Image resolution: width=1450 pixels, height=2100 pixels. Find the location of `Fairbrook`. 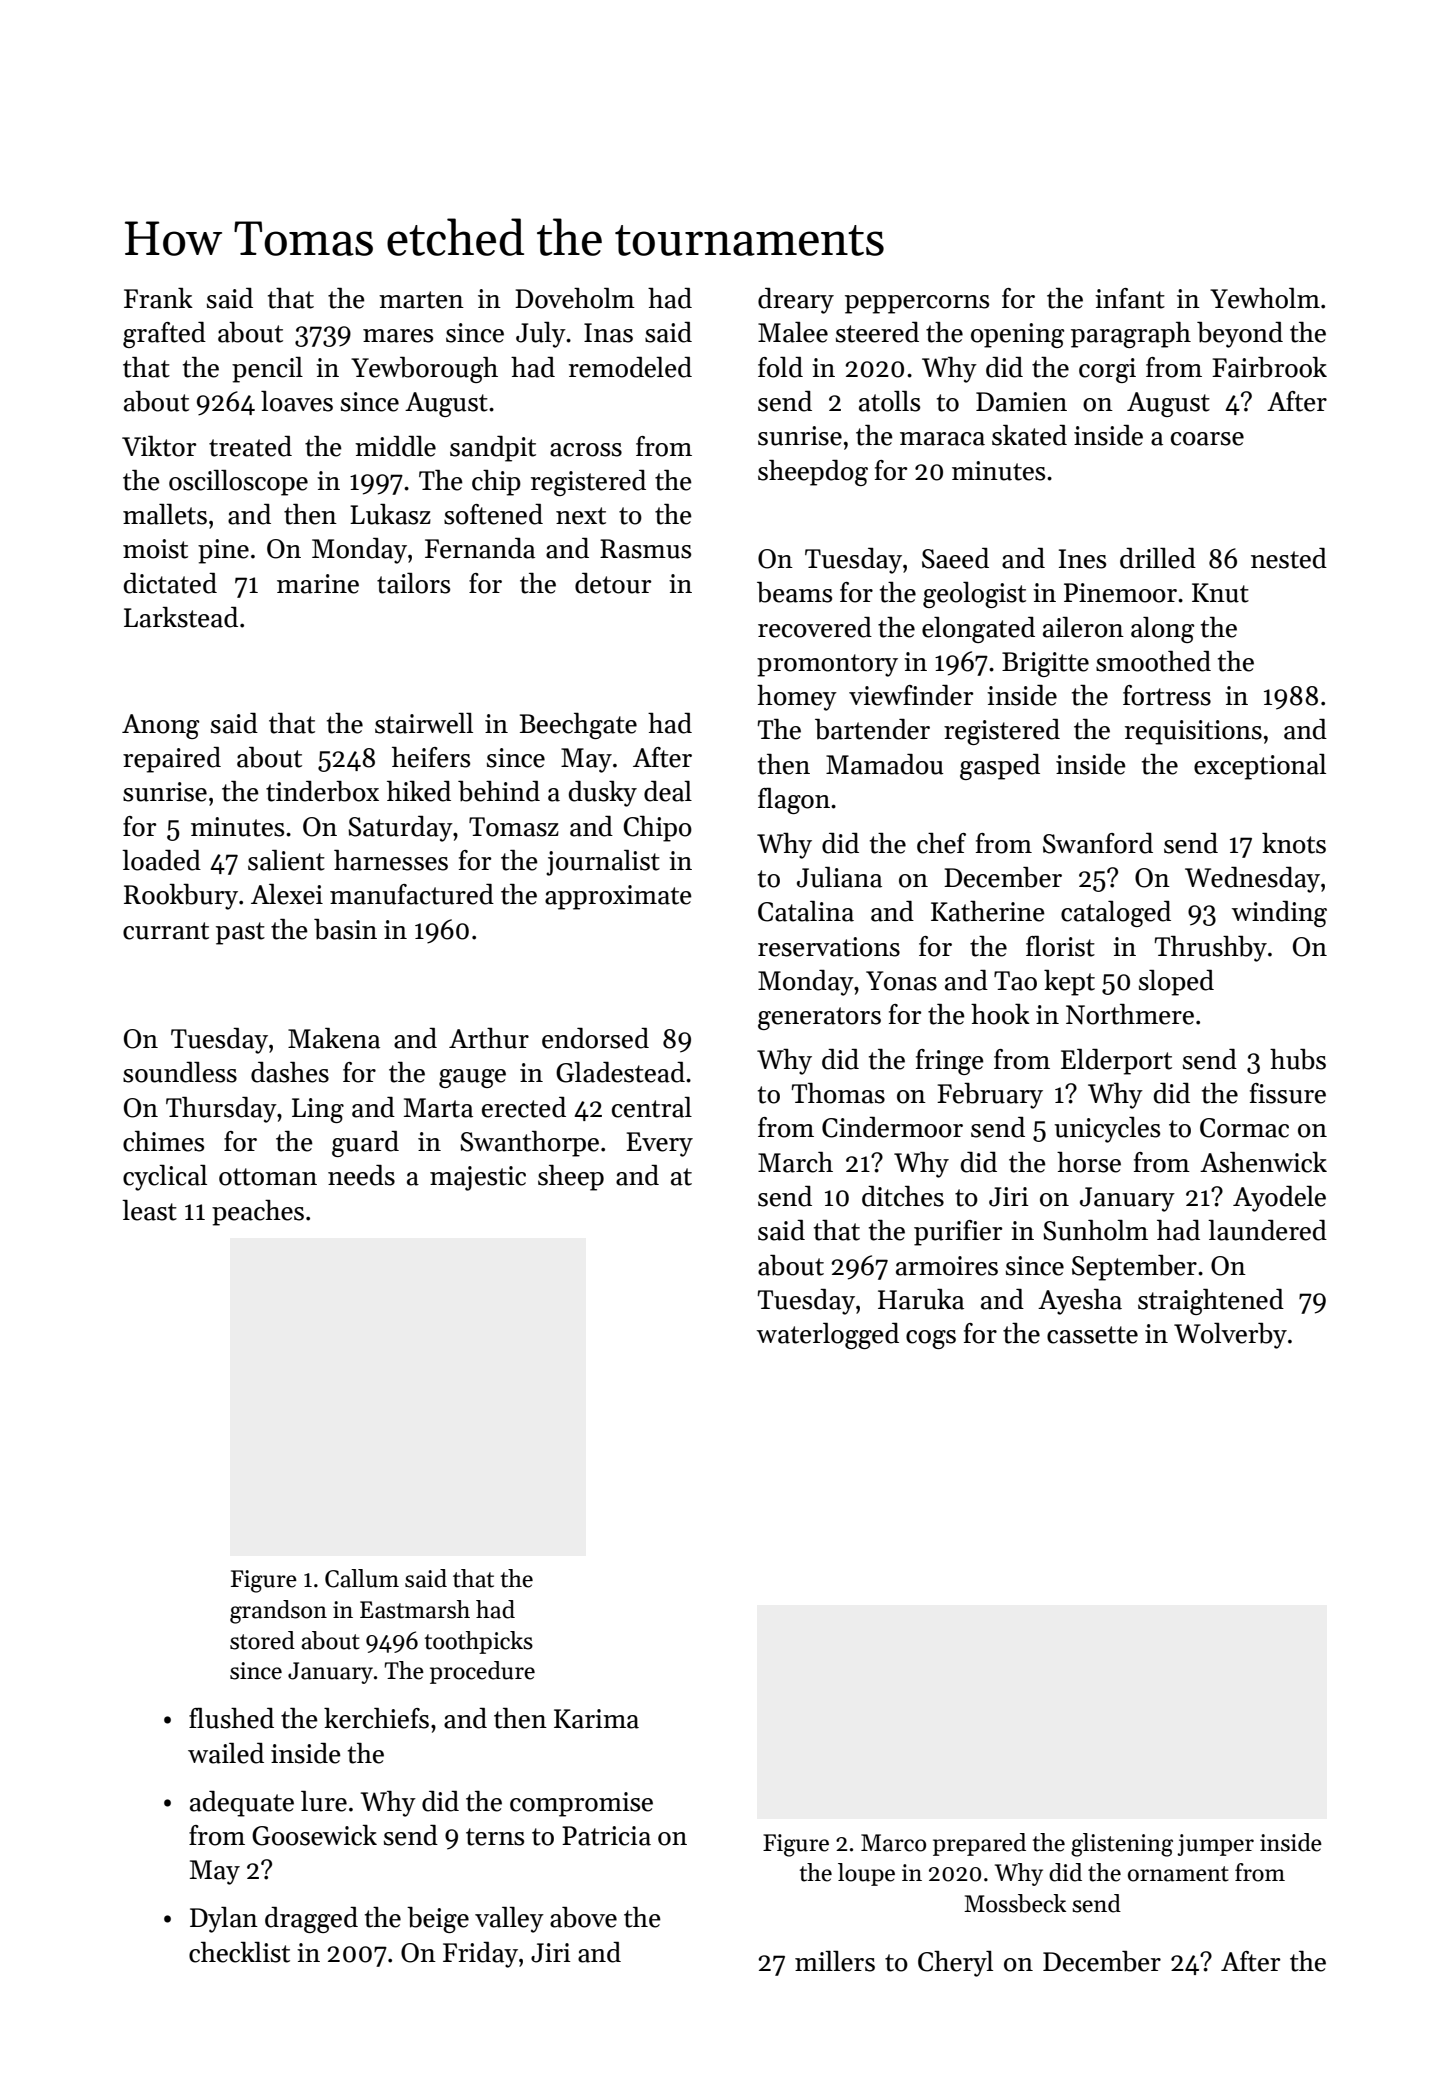

Fairbrook is located at coordinates (1269, 367).
